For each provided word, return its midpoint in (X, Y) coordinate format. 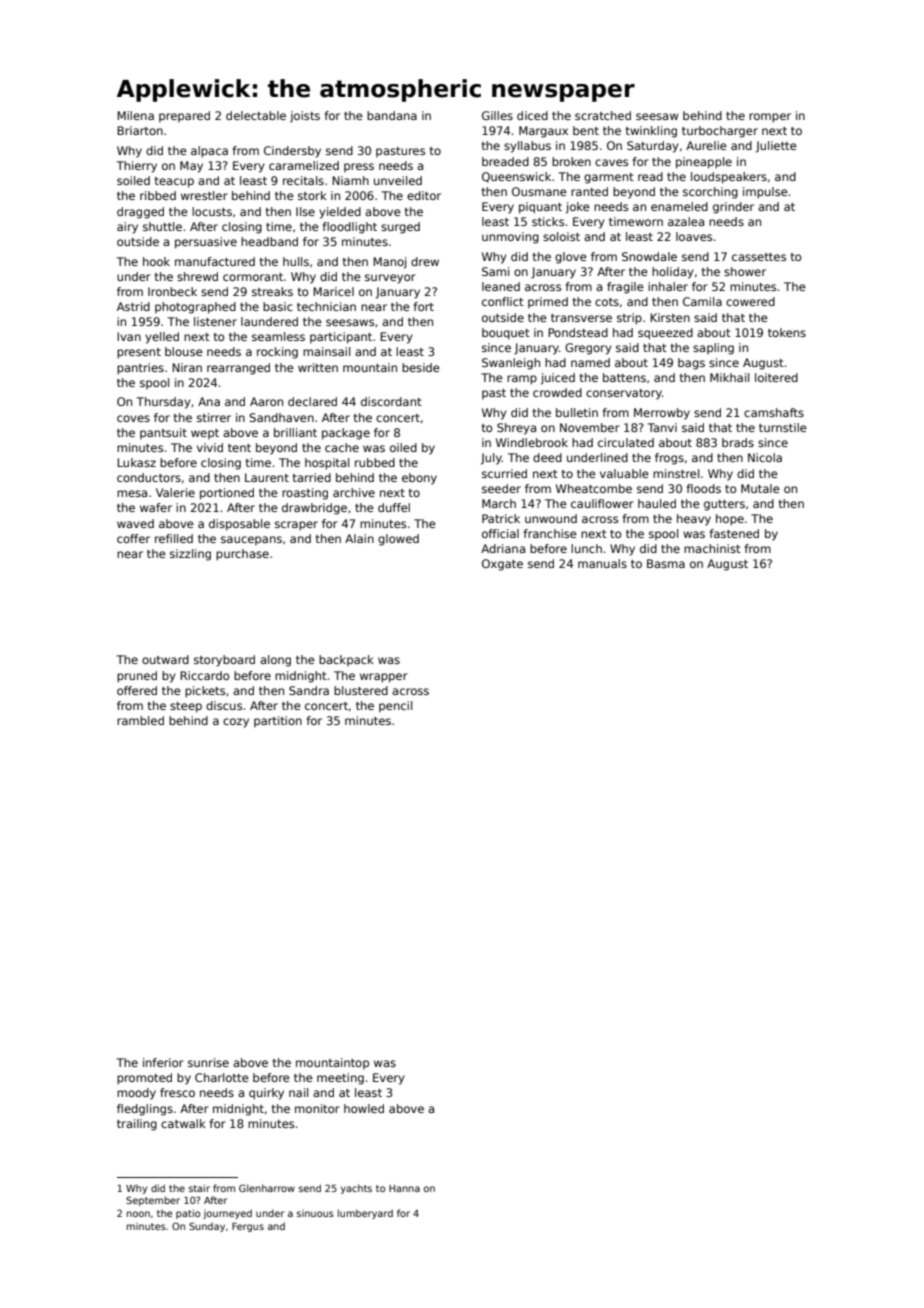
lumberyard (365, 1214)
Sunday (207, 1227)
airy (127, 228)
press (359, 167)
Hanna (404, 1188)
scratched (603, 115)
